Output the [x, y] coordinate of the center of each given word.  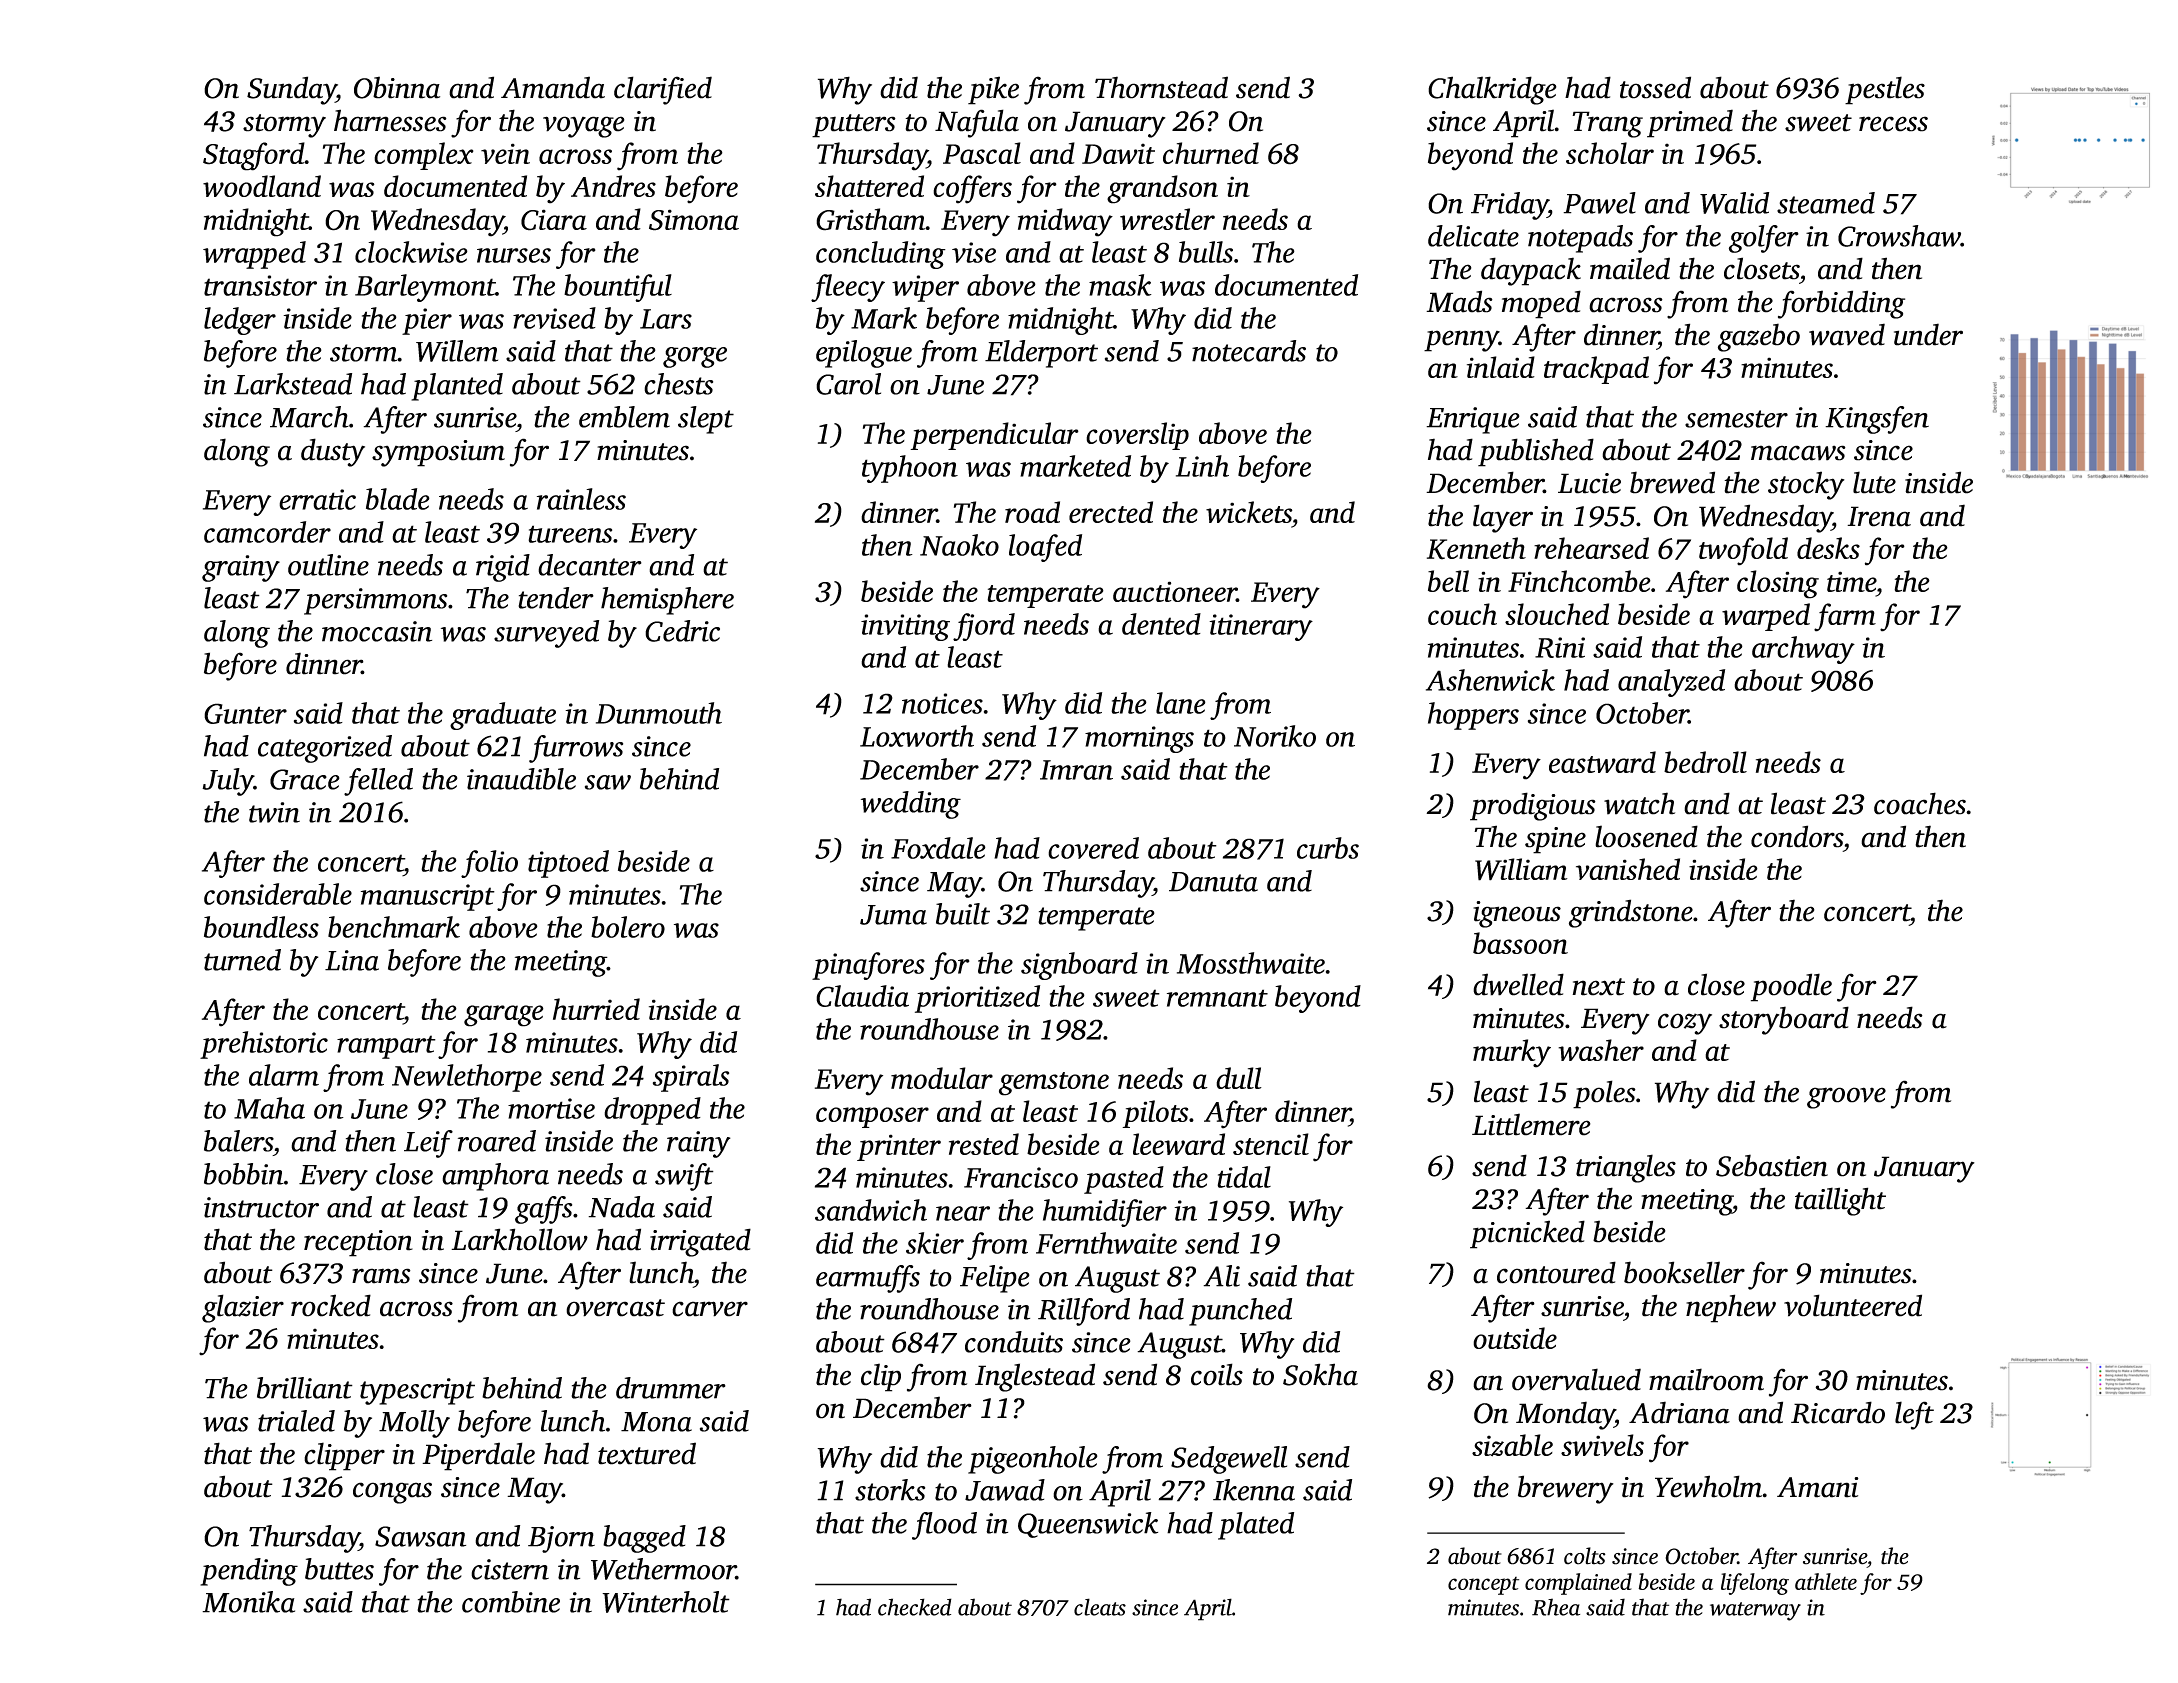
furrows [576, 749]
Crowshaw [1899, 236]
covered [1093, 848]
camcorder [267, 532]
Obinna [397, 87]
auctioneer [1175, 591]
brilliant [305, 1388]
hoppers [1473, 716]
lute [1874, 482]
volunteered [1853, 1305]
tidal [1244, 1177]
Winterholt [666, 1602]
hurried [596, 1009]
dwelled [1518, 984]
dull [1239, 1078]
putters [854, 126]
